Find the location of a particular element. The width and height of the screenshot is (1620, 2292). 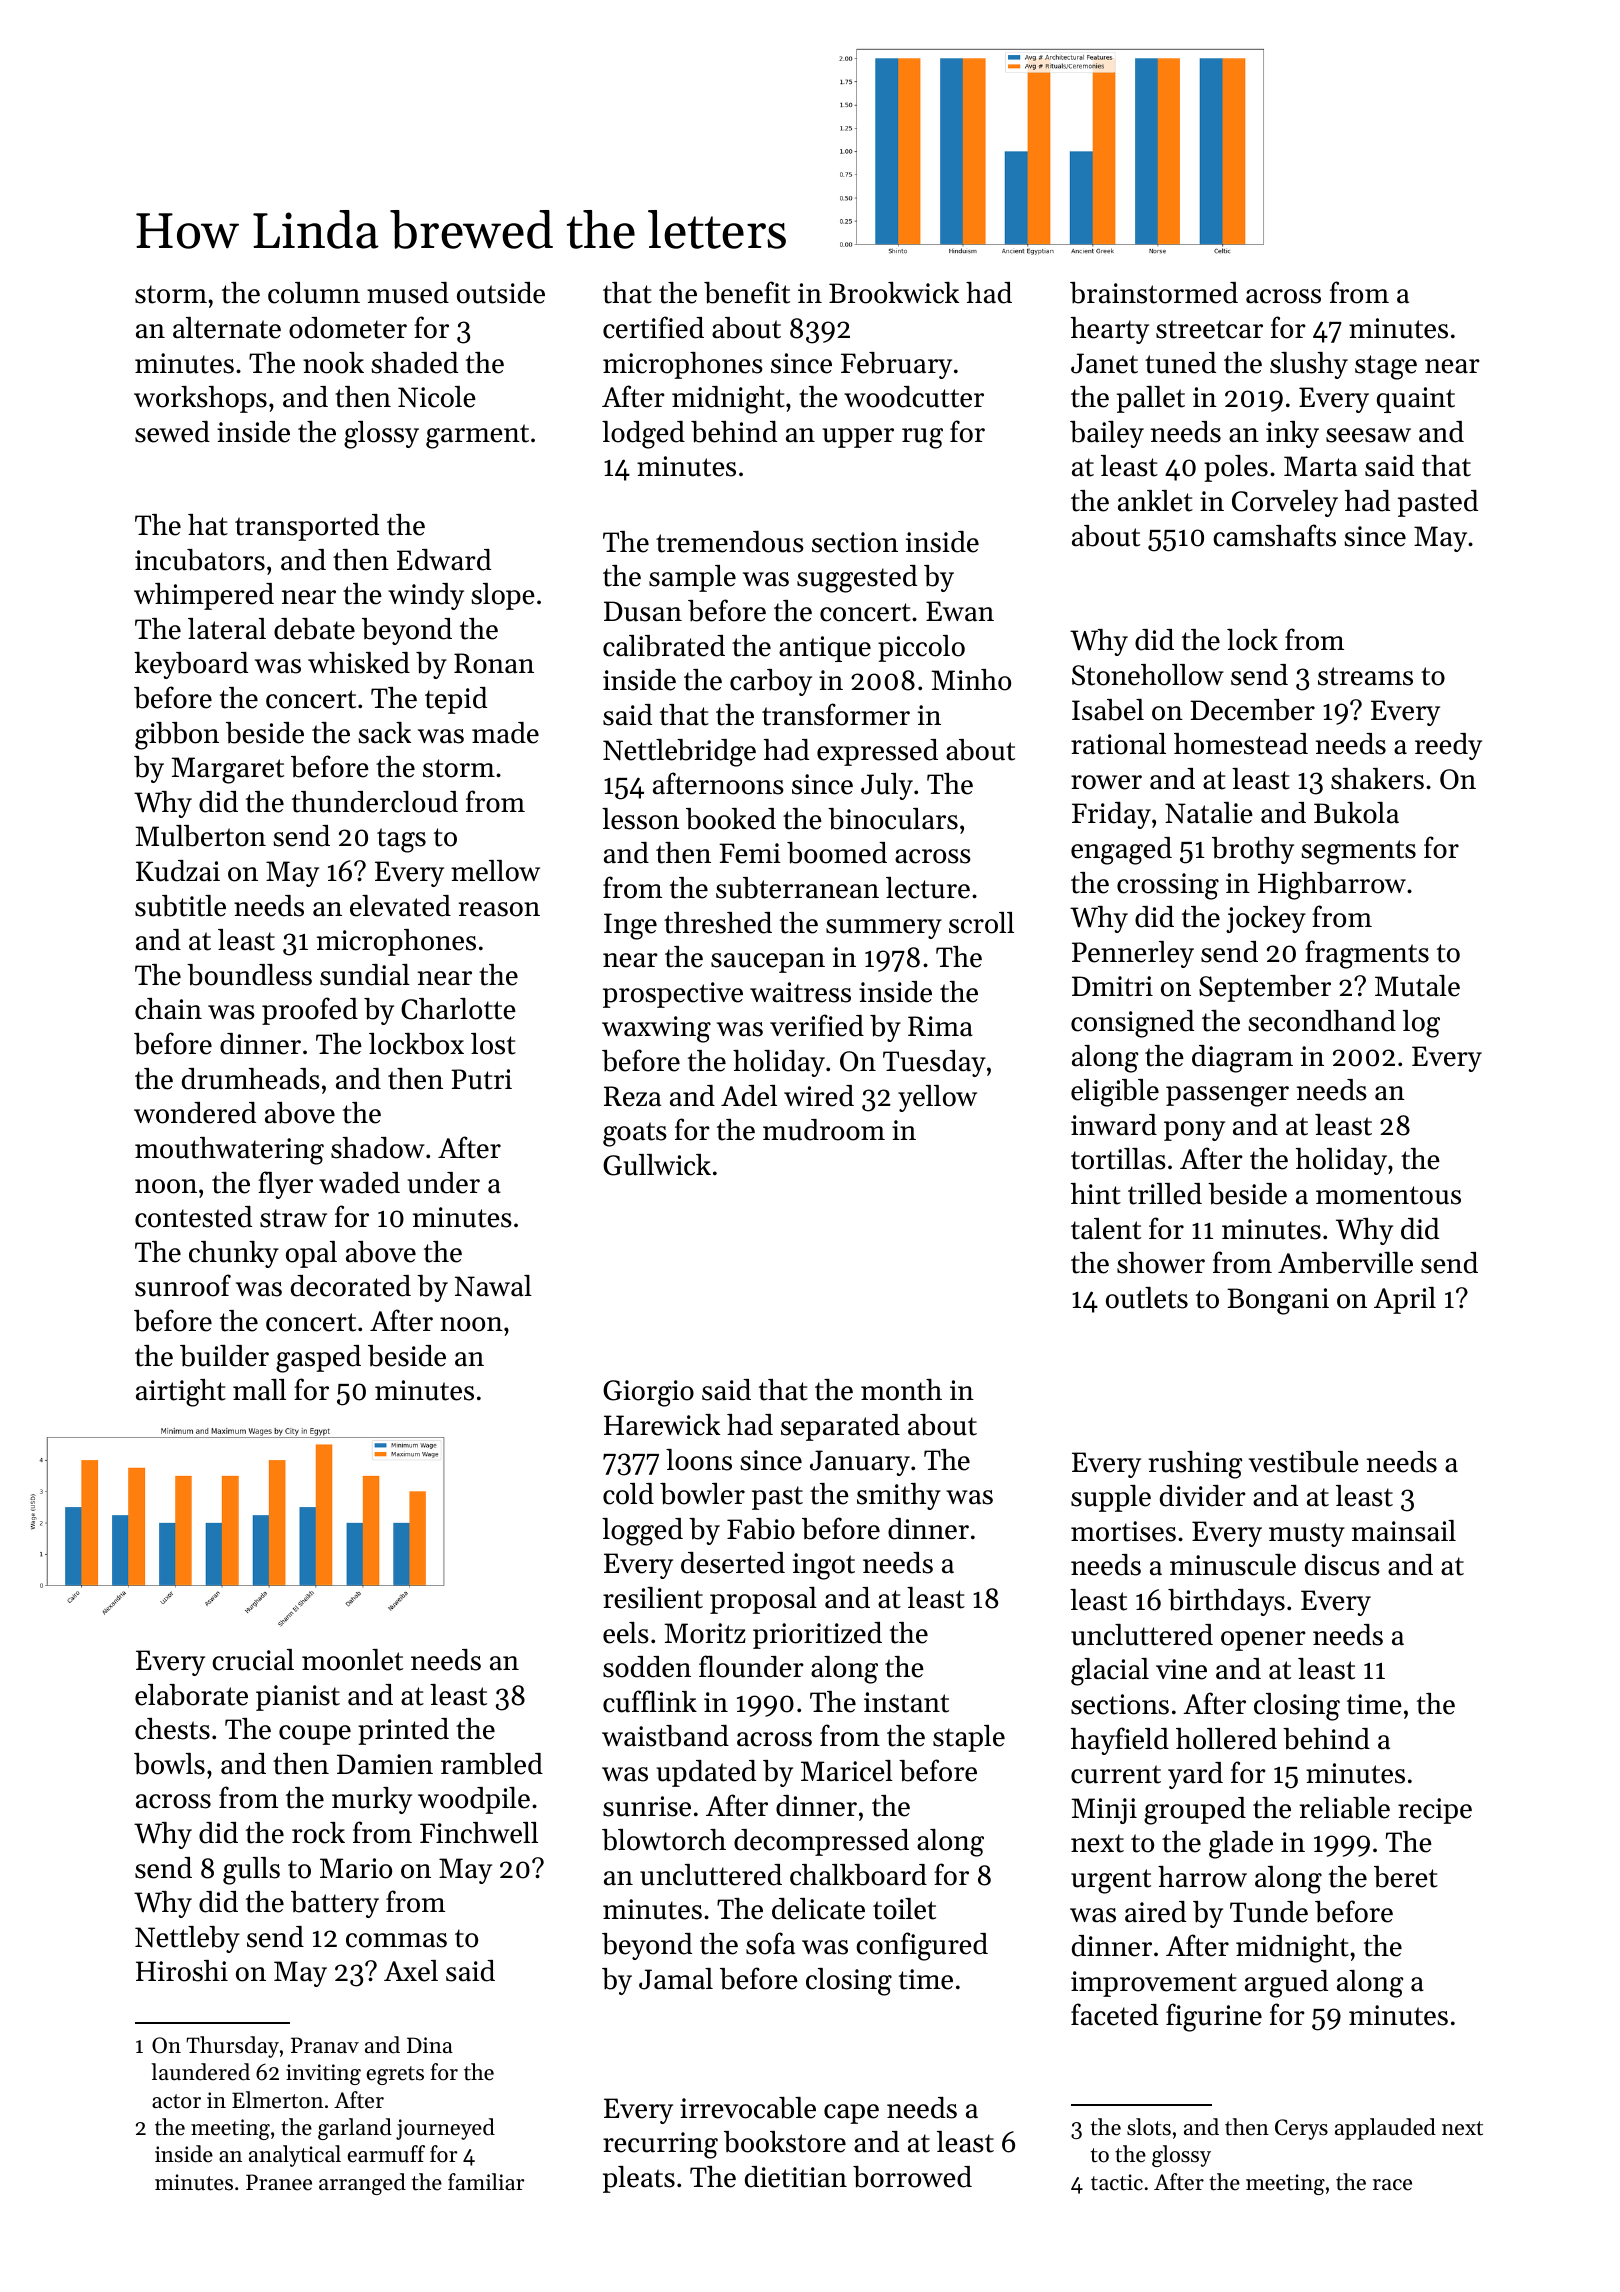

tactic is located at coordinates (1117, 2182).
